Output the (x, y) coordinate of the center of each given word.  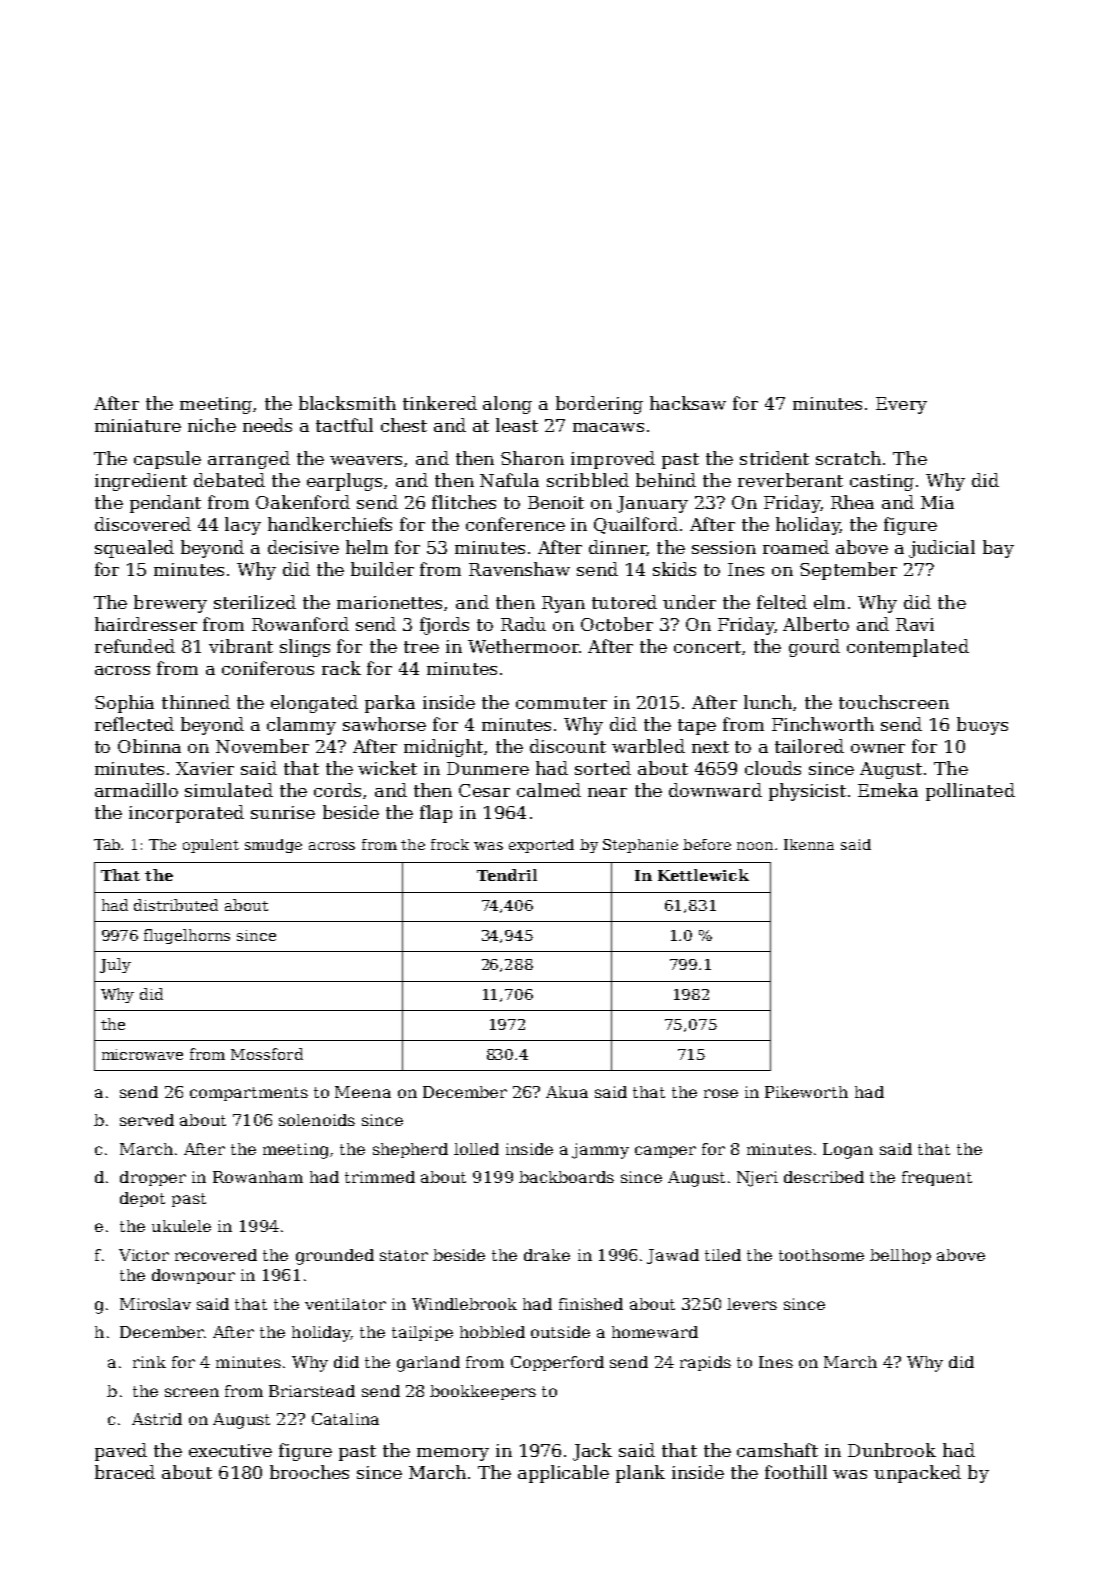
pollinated (970, 792)
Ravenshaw (519, 569)
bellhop (900, 1256)
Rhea (852, 502)
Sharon (532, 458)
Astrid (157, 1419)
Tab (108, 844)
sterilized (255, 602)
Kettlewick (703, 875)
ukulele (181, 1226)
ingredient (141, 482)
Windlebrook (464, 1304)
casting (882, 482)
